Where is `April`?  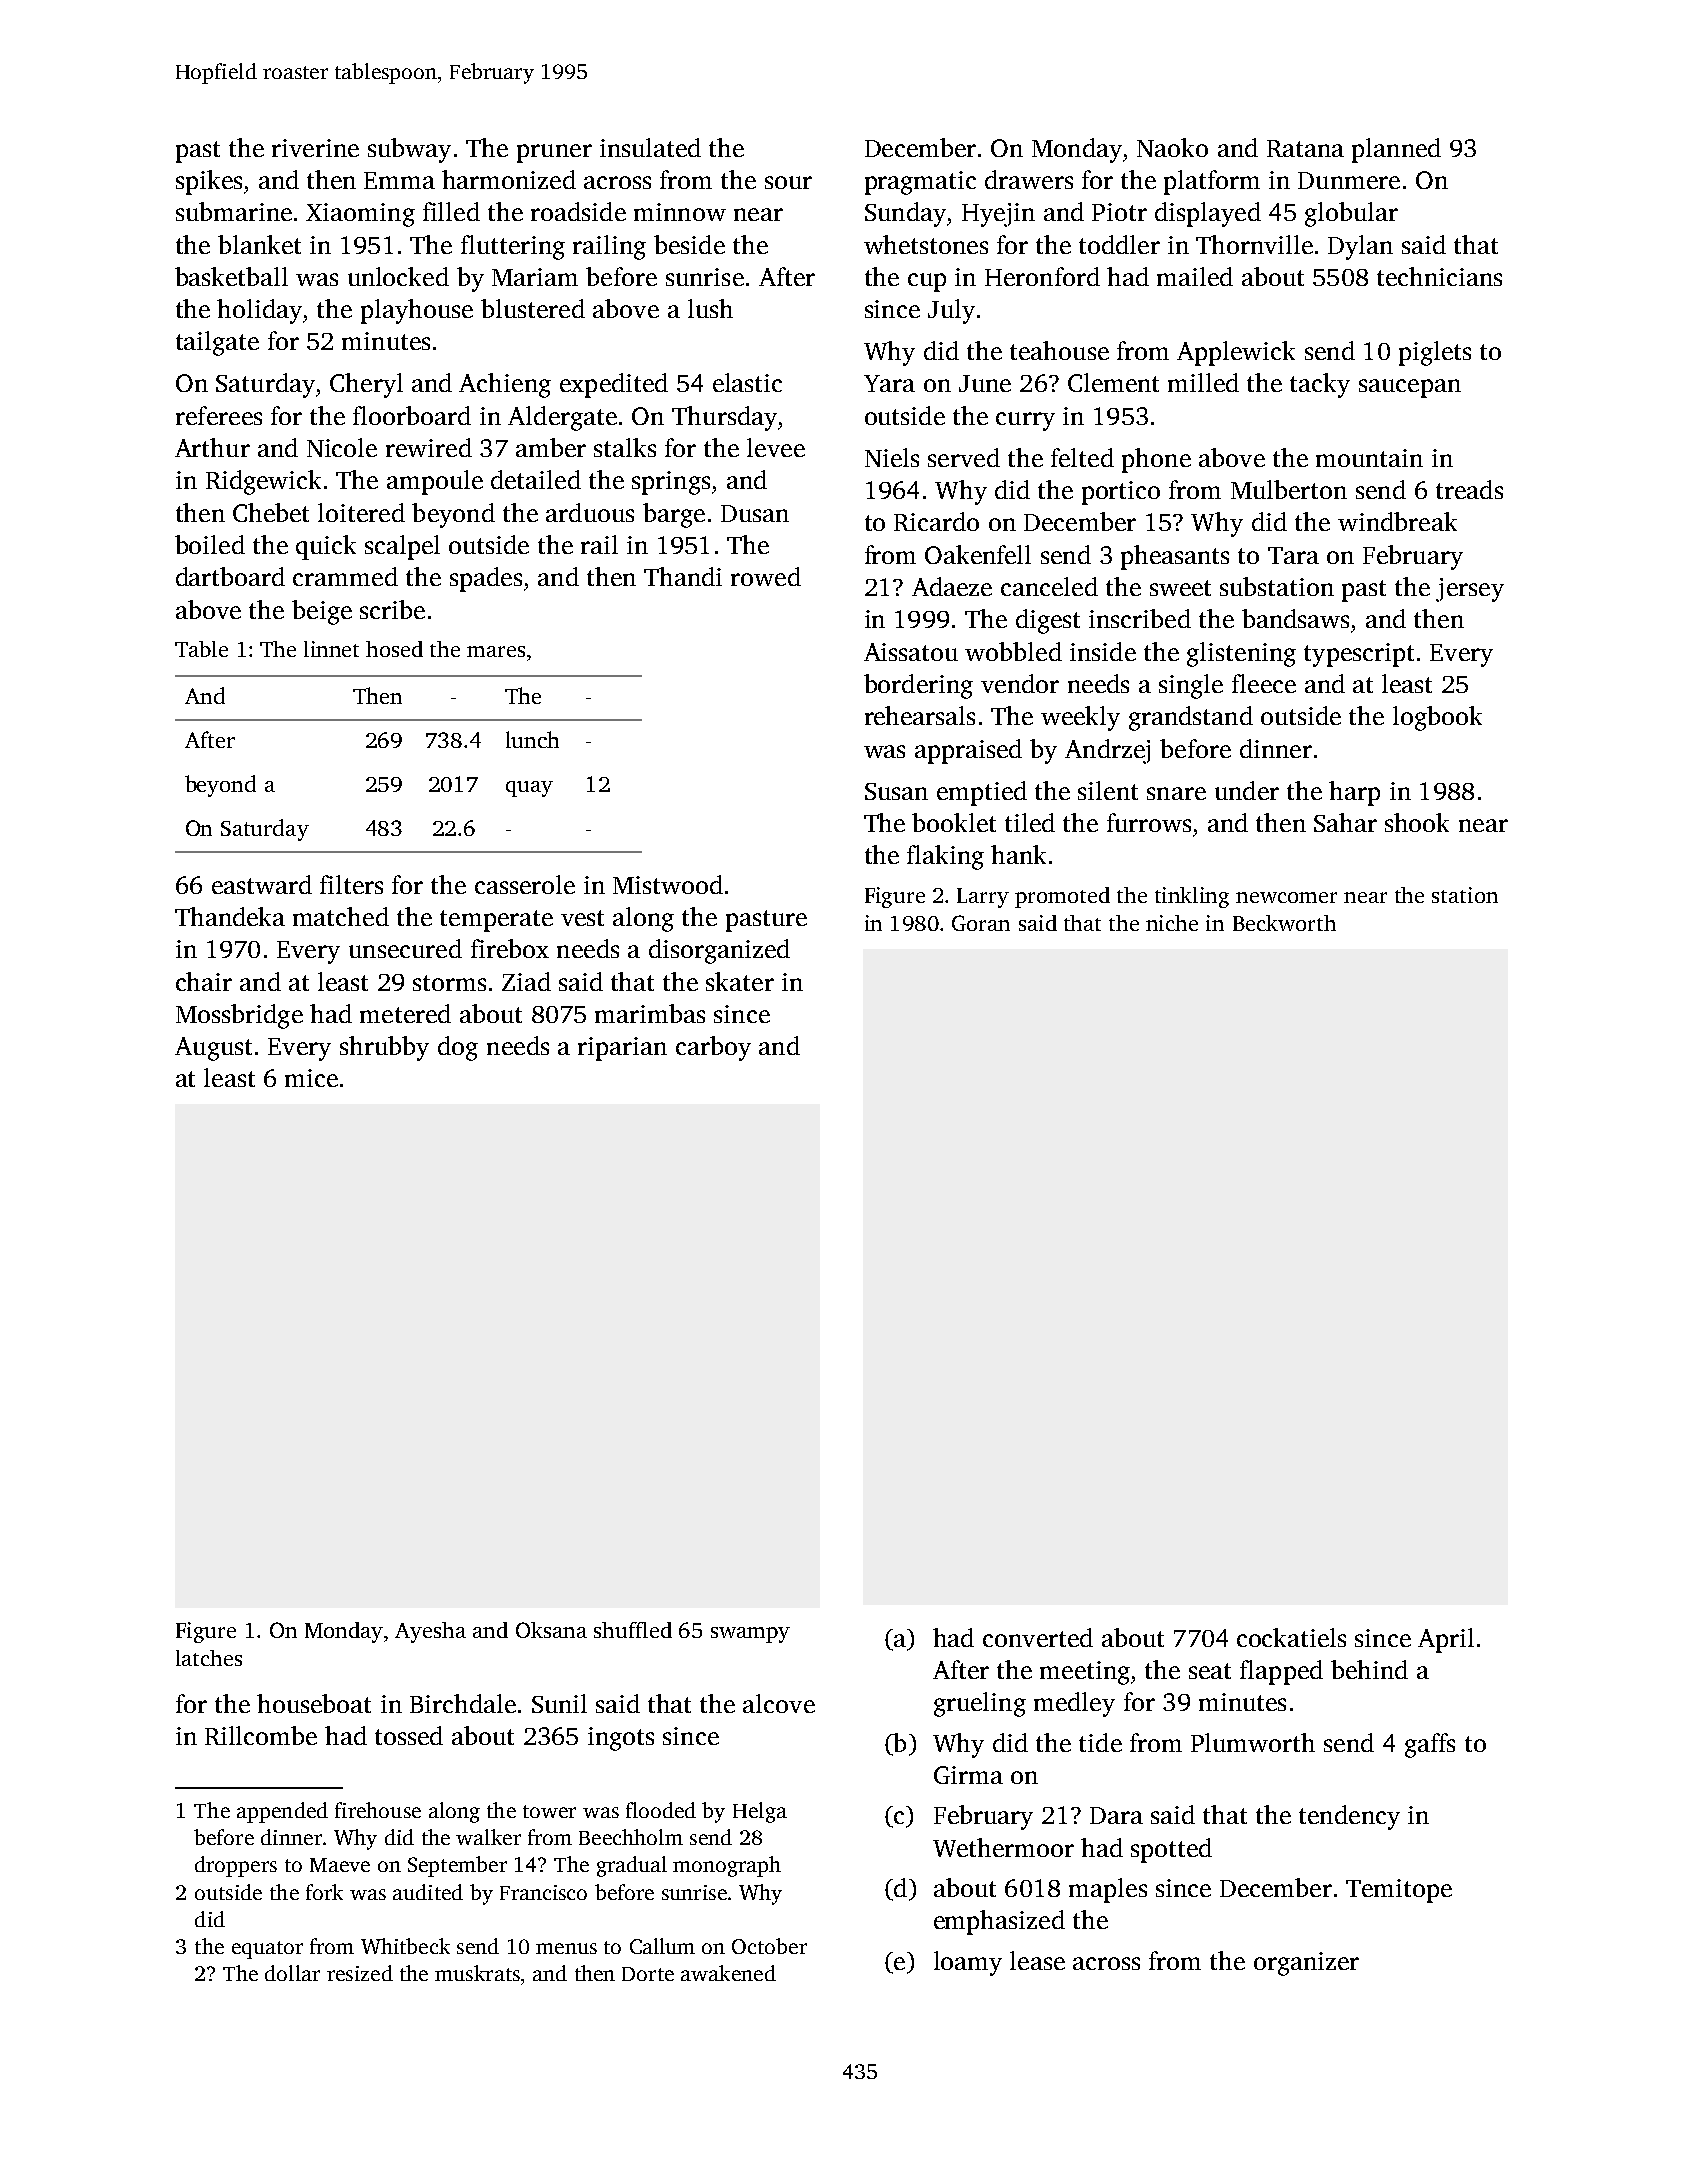
April is located at coordinates (1446, 1640).
